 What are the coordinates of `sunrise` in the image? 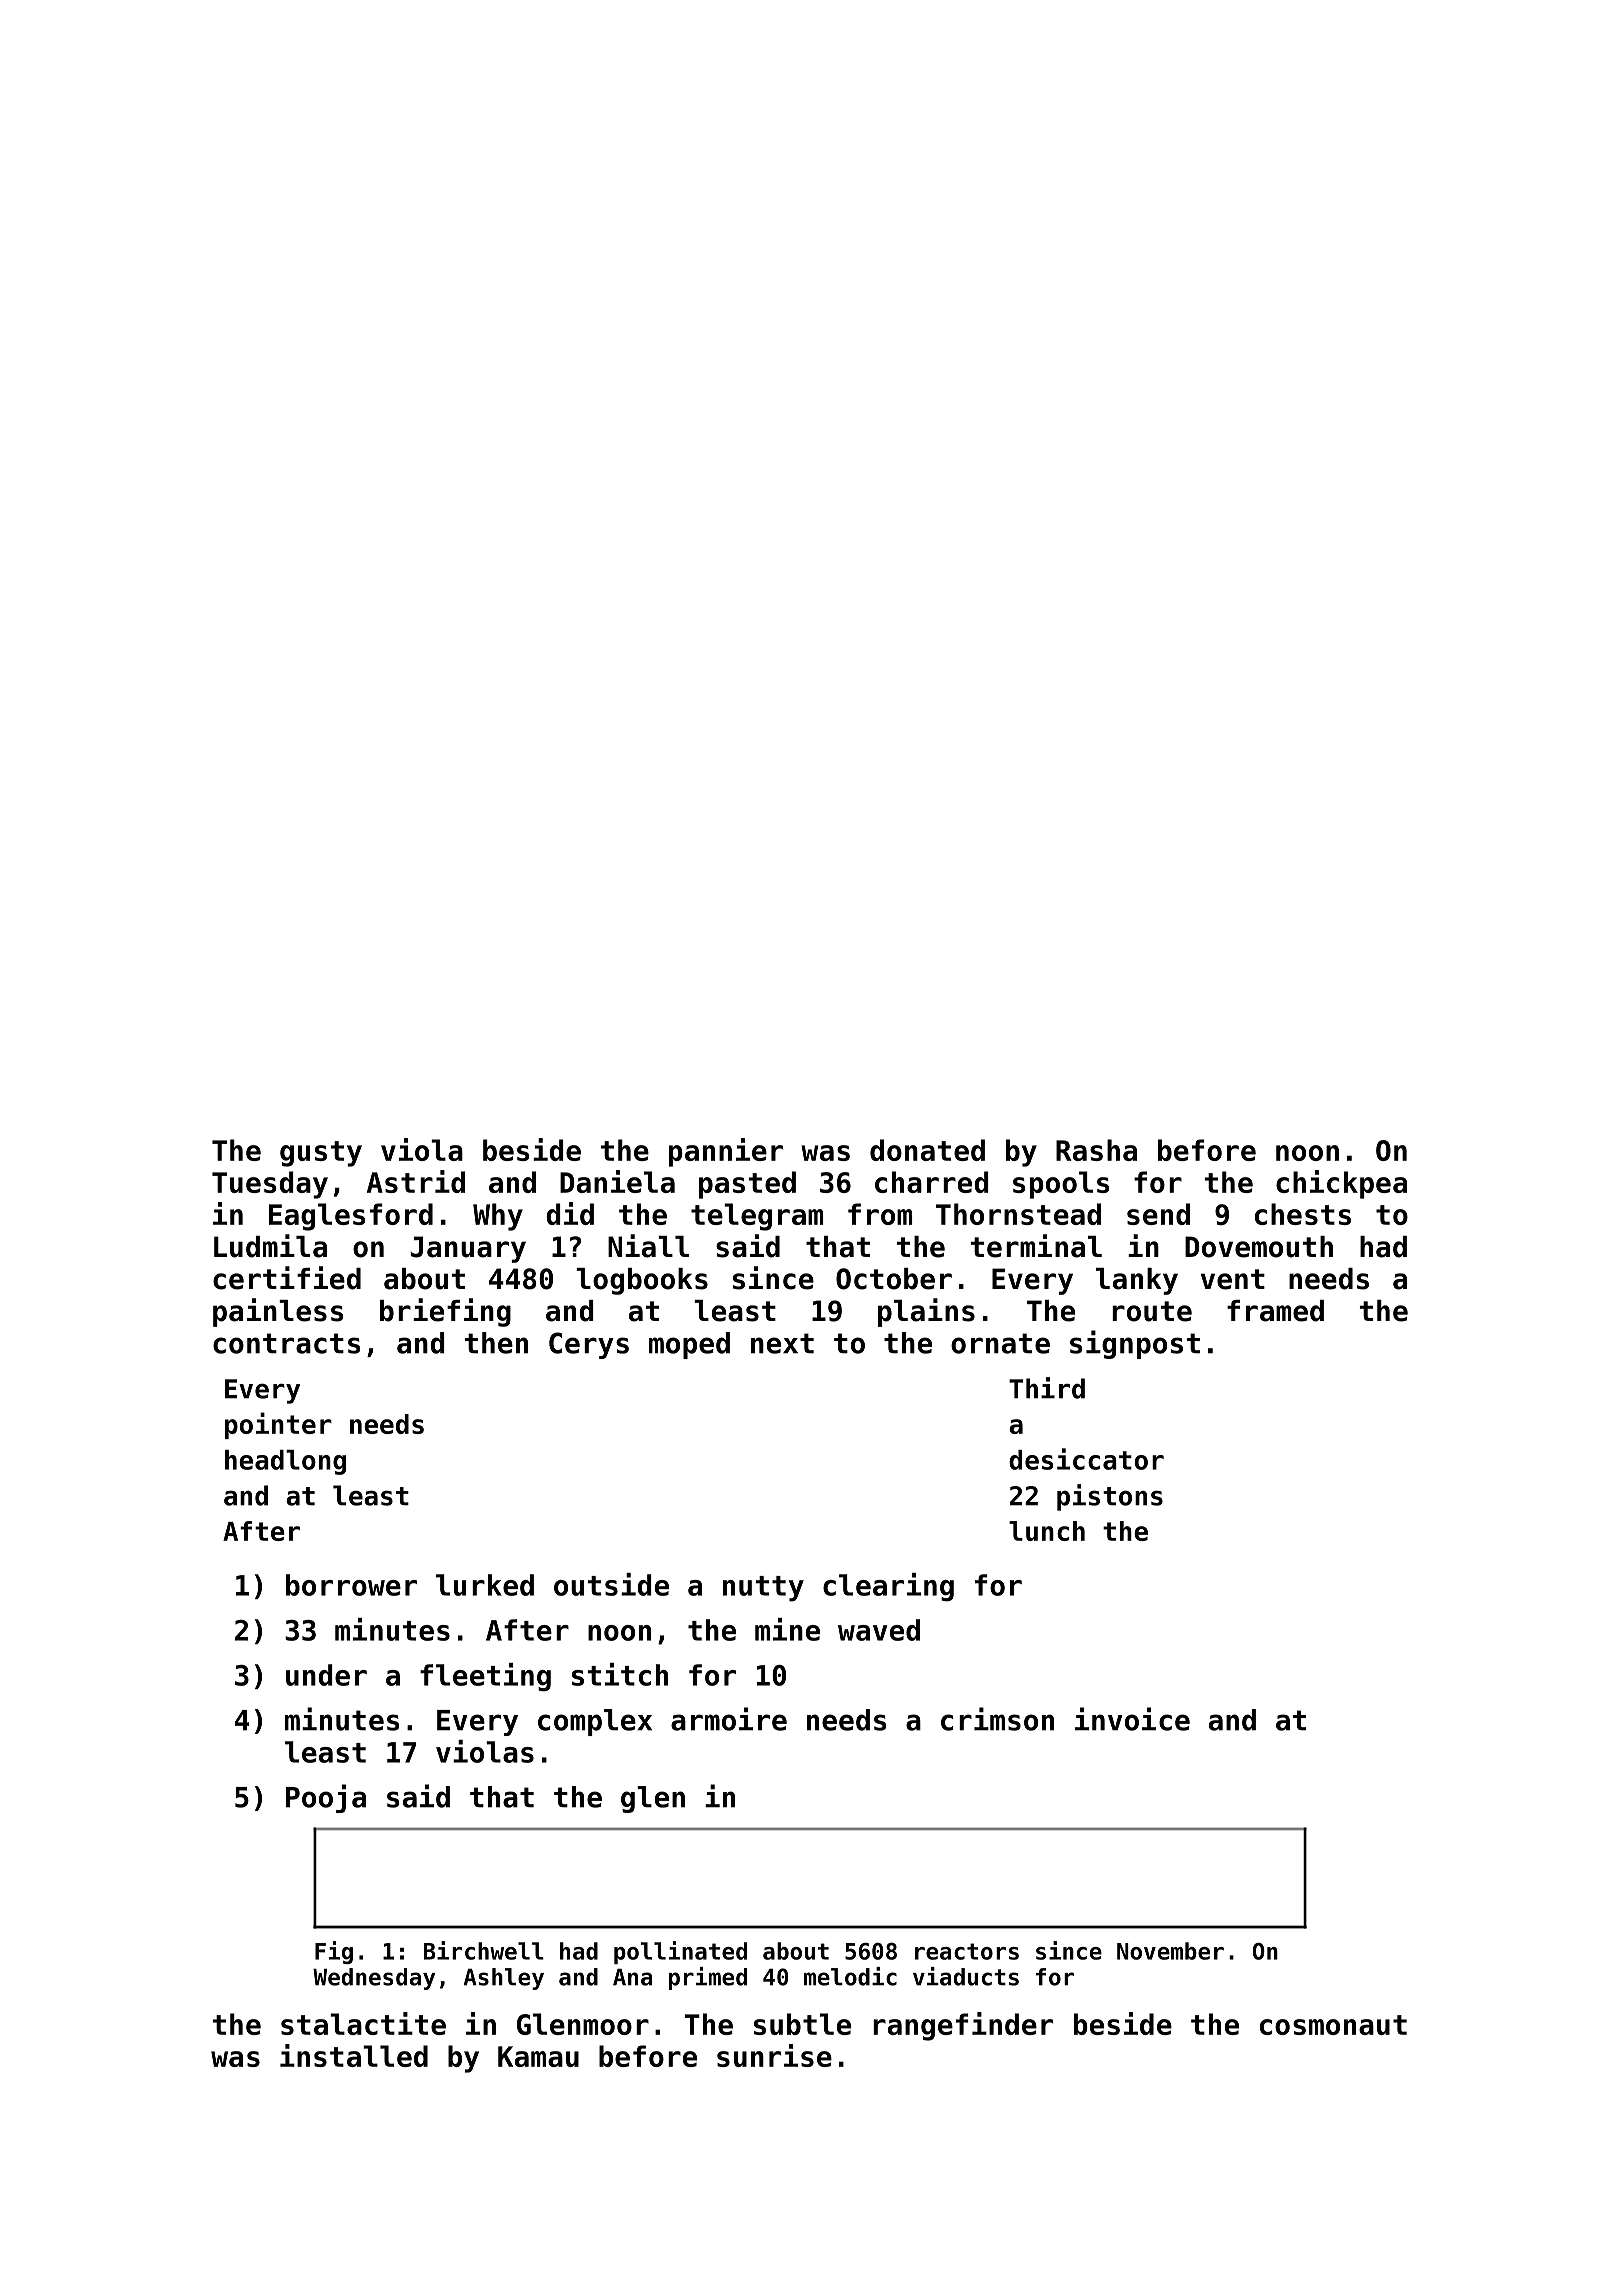 It's located at (774, 2055).
